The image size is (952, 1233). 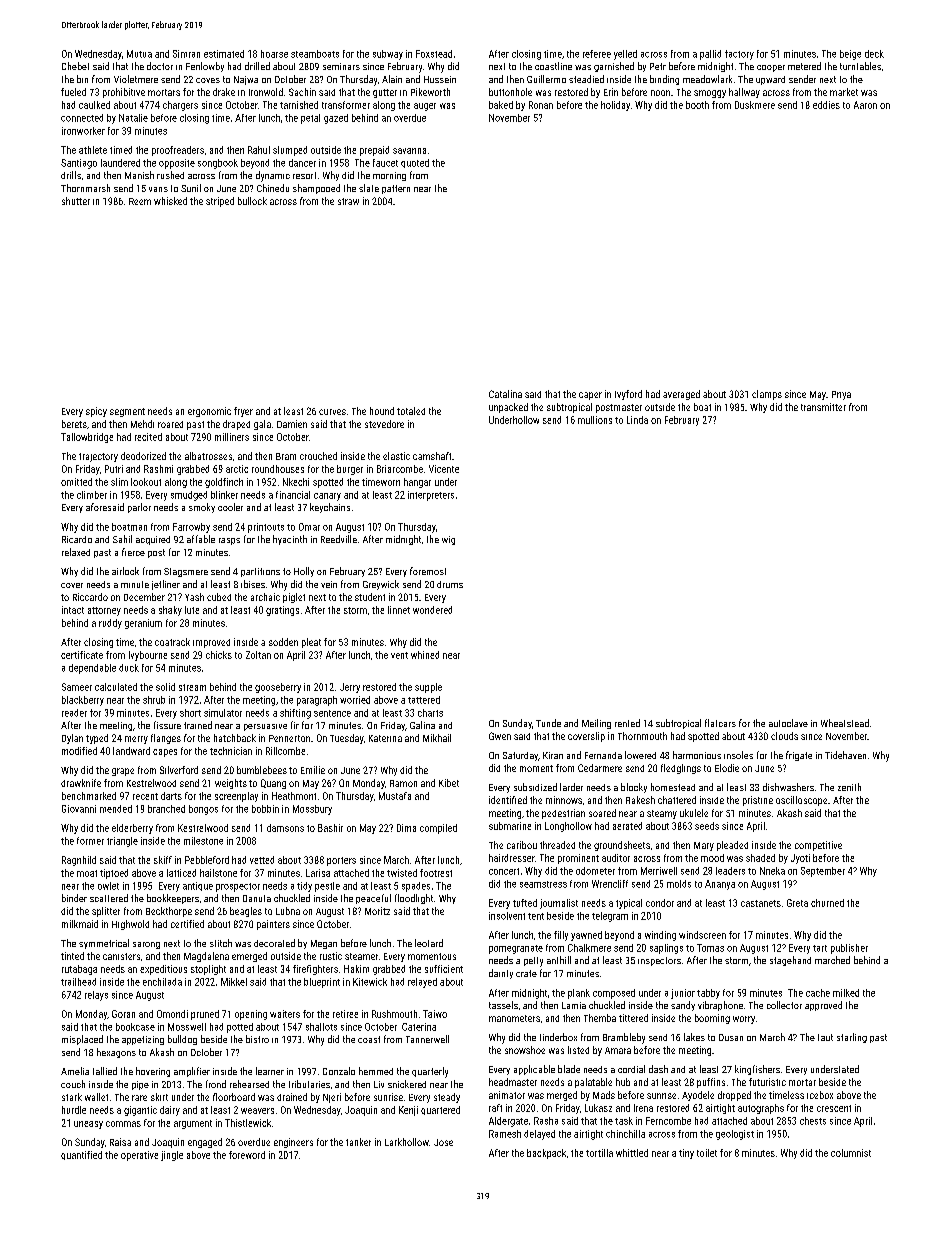 What do you see at coordinates (874, 54) in the document?
I see `deck` at bounding box center [874, 54].
